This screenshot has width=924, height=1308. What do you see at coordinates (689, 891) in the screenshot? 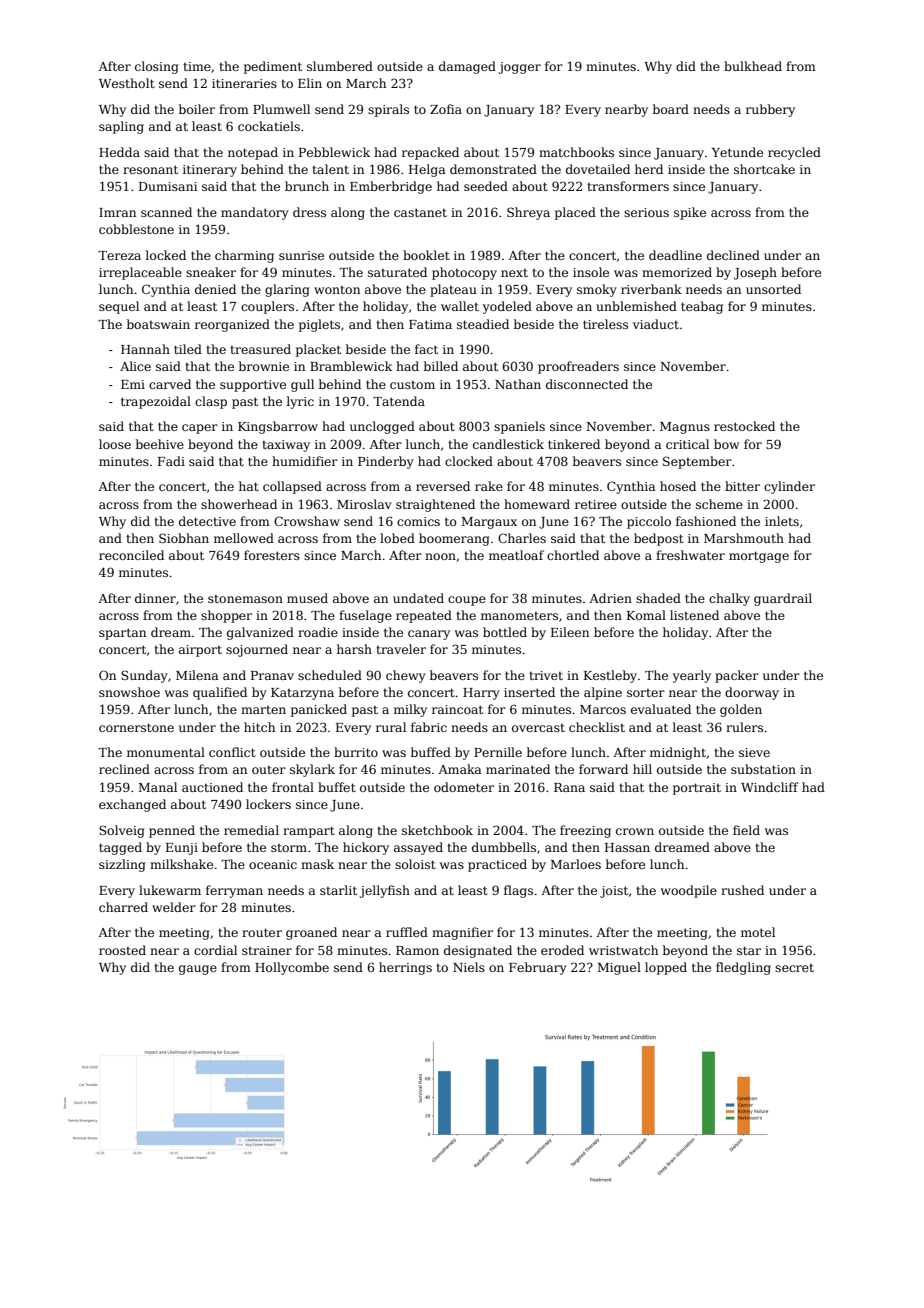
I see `woodpile` at bounding box center [689, 891].
